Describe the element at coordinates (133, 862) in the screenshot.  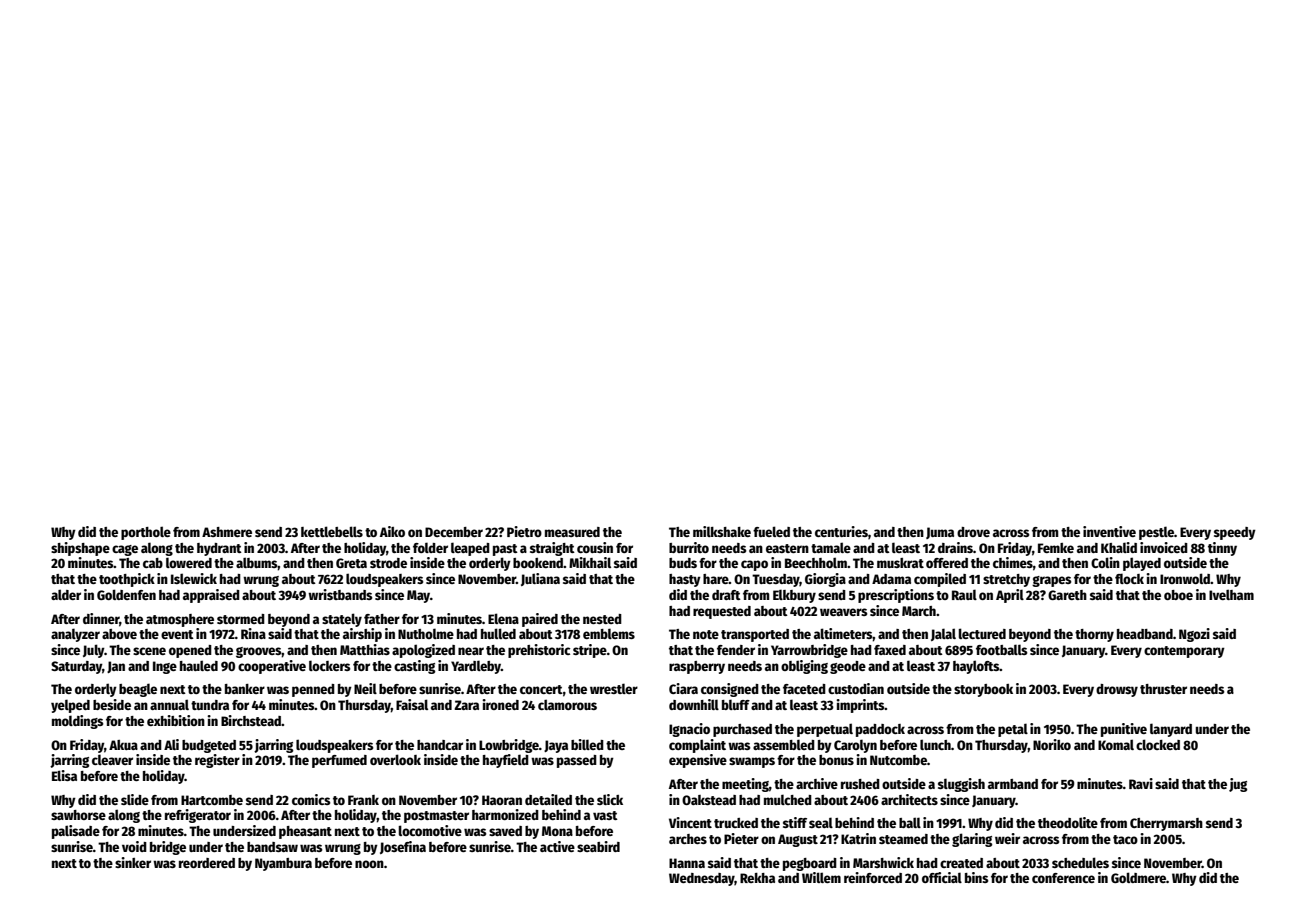
I see `sinker` at that location.
